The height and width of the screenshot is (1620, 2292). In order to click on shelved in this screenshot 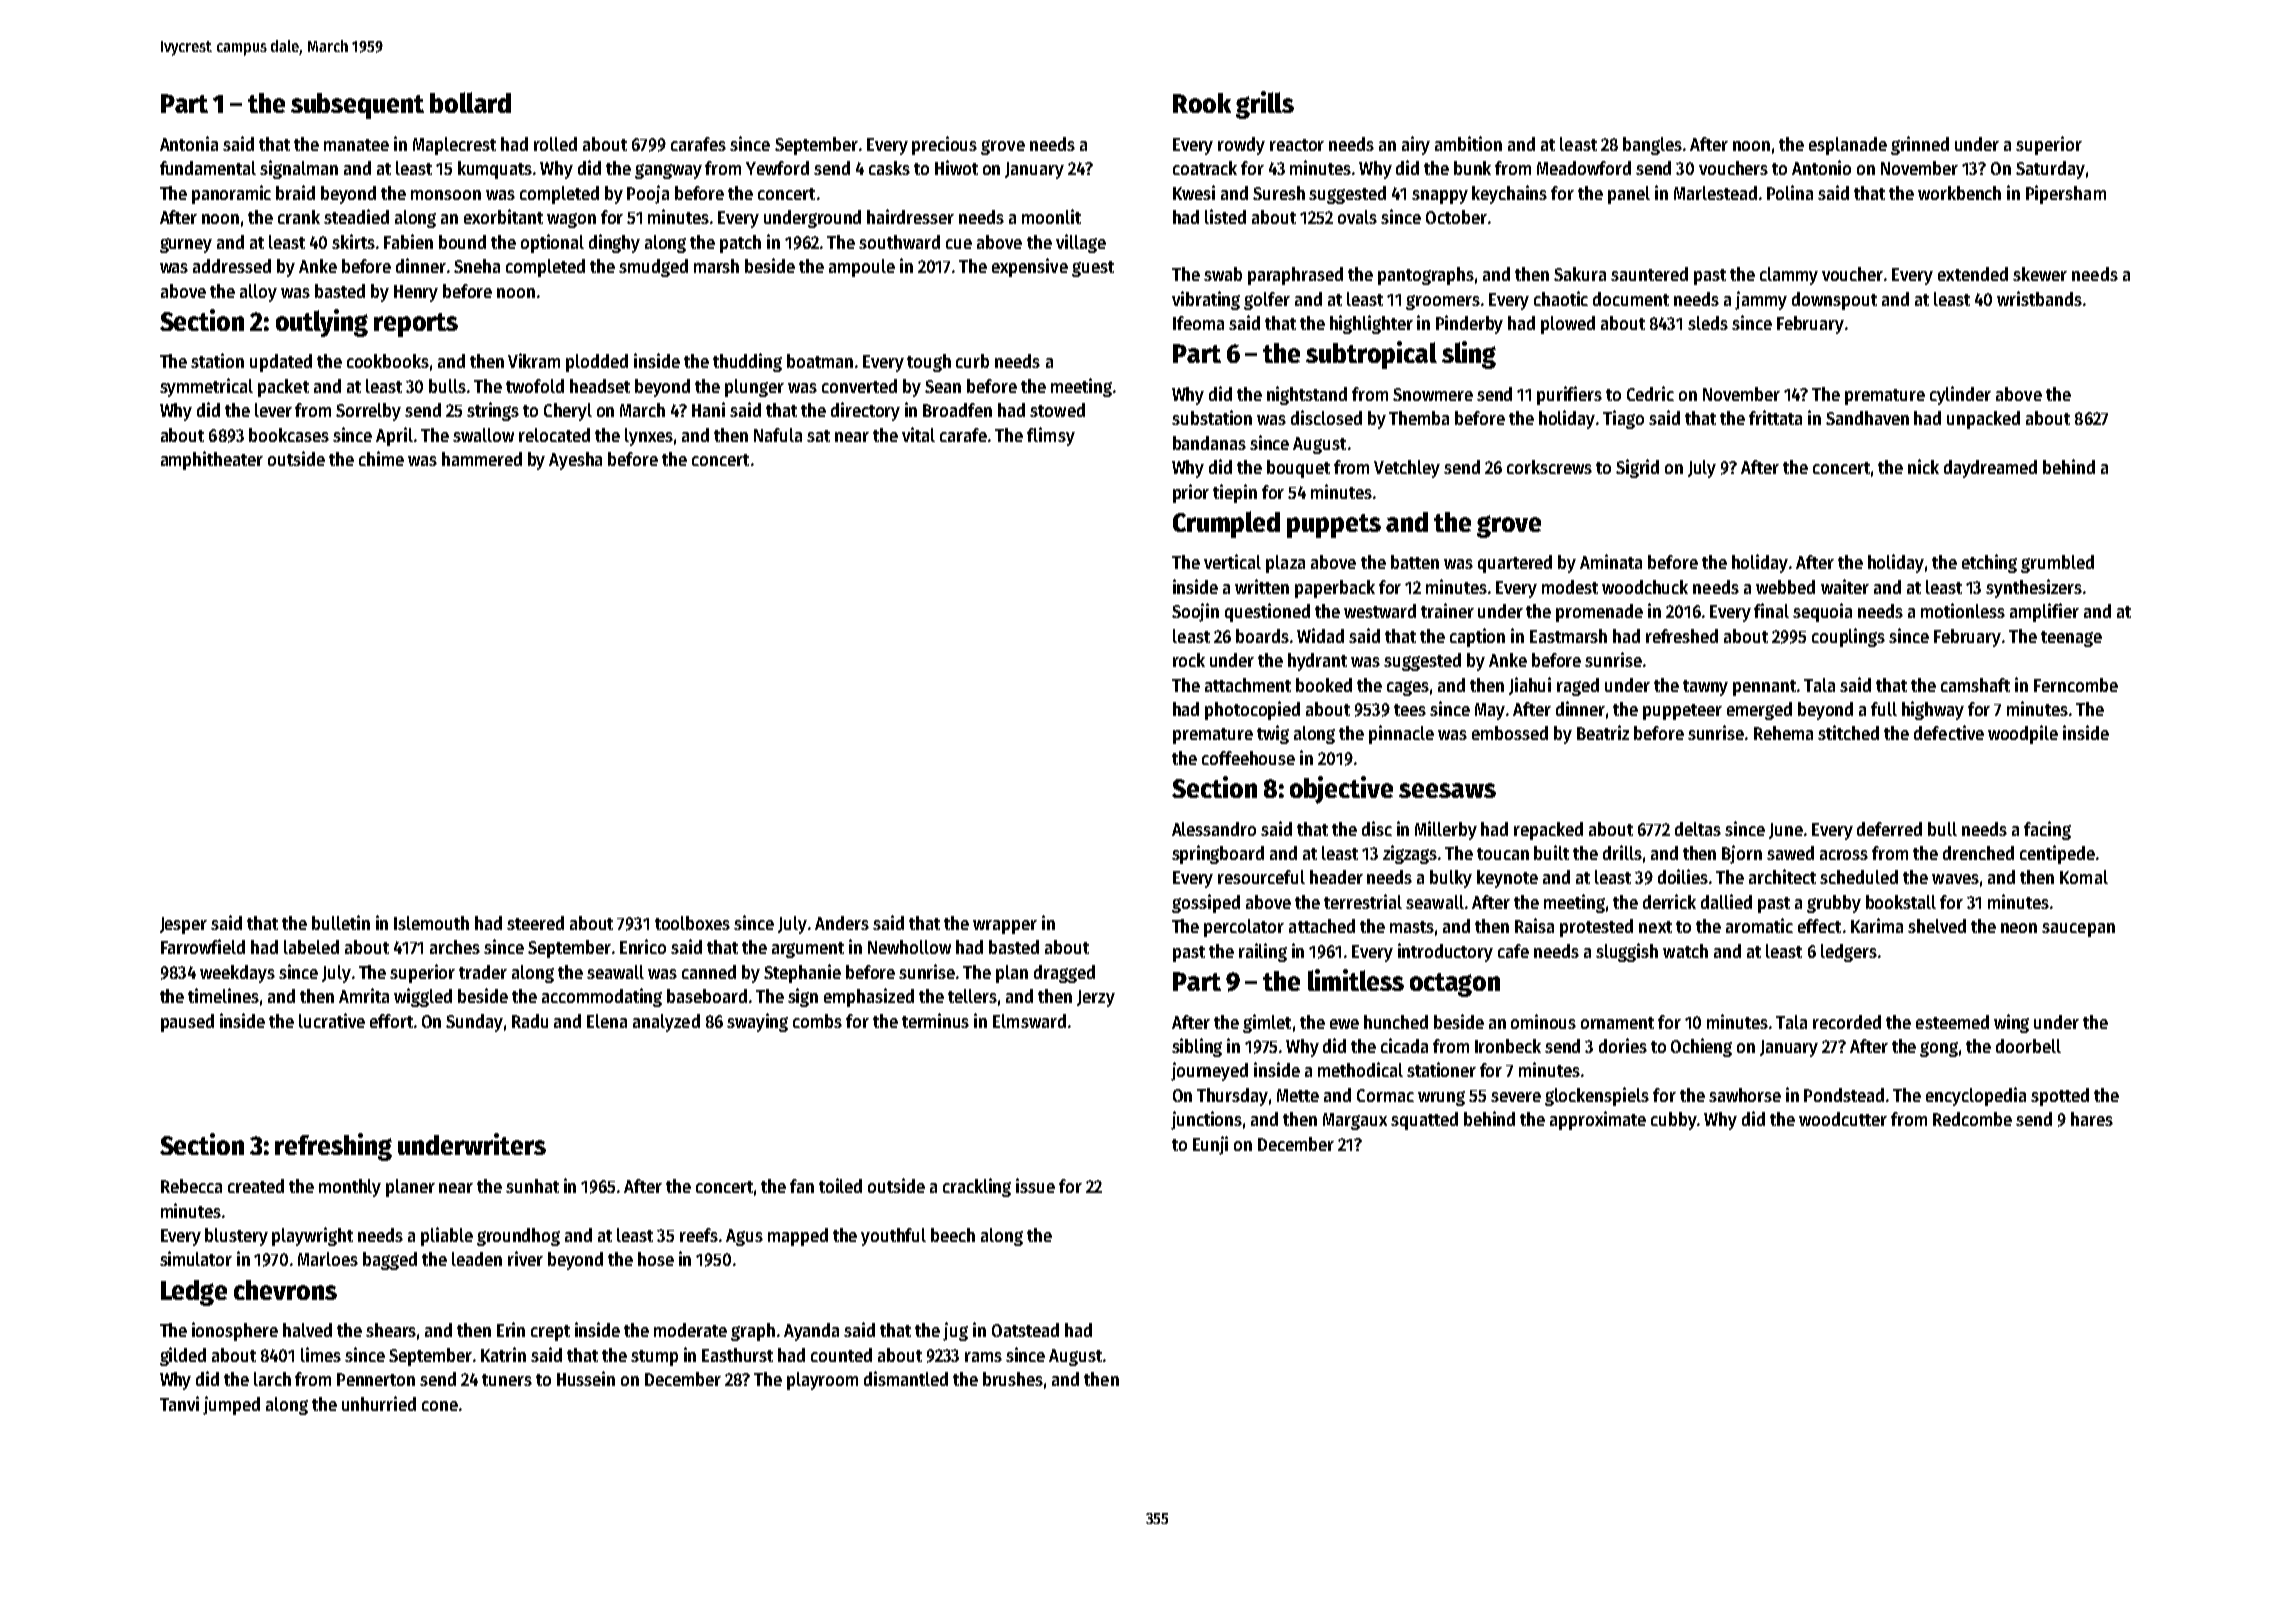, I will do `click(1937, 926)`.
